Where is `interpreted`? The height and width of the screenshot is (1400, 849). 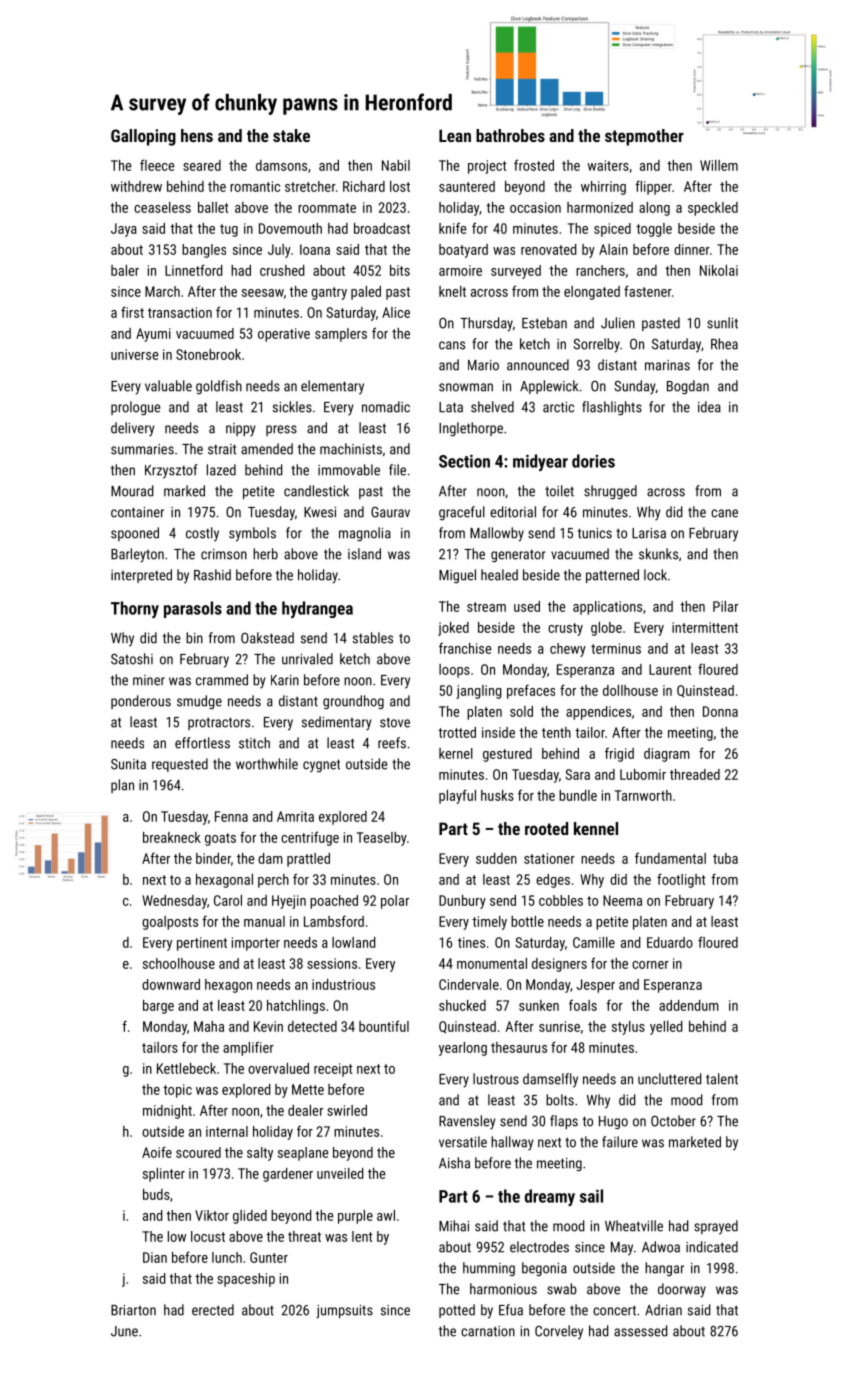
interpreted is located at coordinates (141, 576).
